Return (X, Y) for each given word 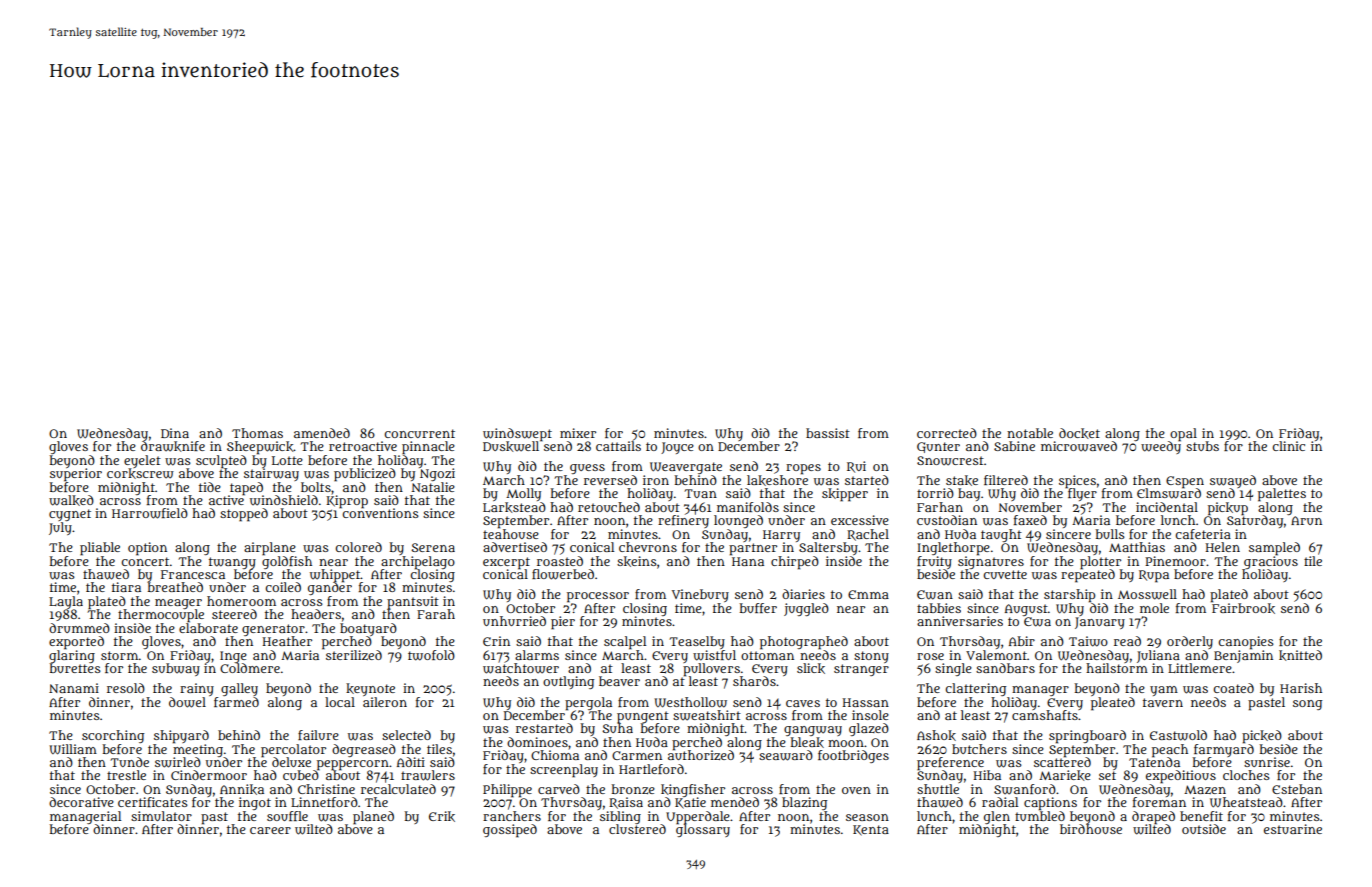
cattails (618, 446)
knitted (1300, 655)
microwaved (1079, 446)
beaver (619, 681)
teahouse (511, 534)
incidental (1167, 507)
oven (856, 790)
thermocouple (161, 615)
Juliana (1158, 656)
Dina (175, 433)
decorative (81, 802)
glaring (72, 656)
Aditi (411, 762)
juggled (806, 609)
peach (1170, 750)
